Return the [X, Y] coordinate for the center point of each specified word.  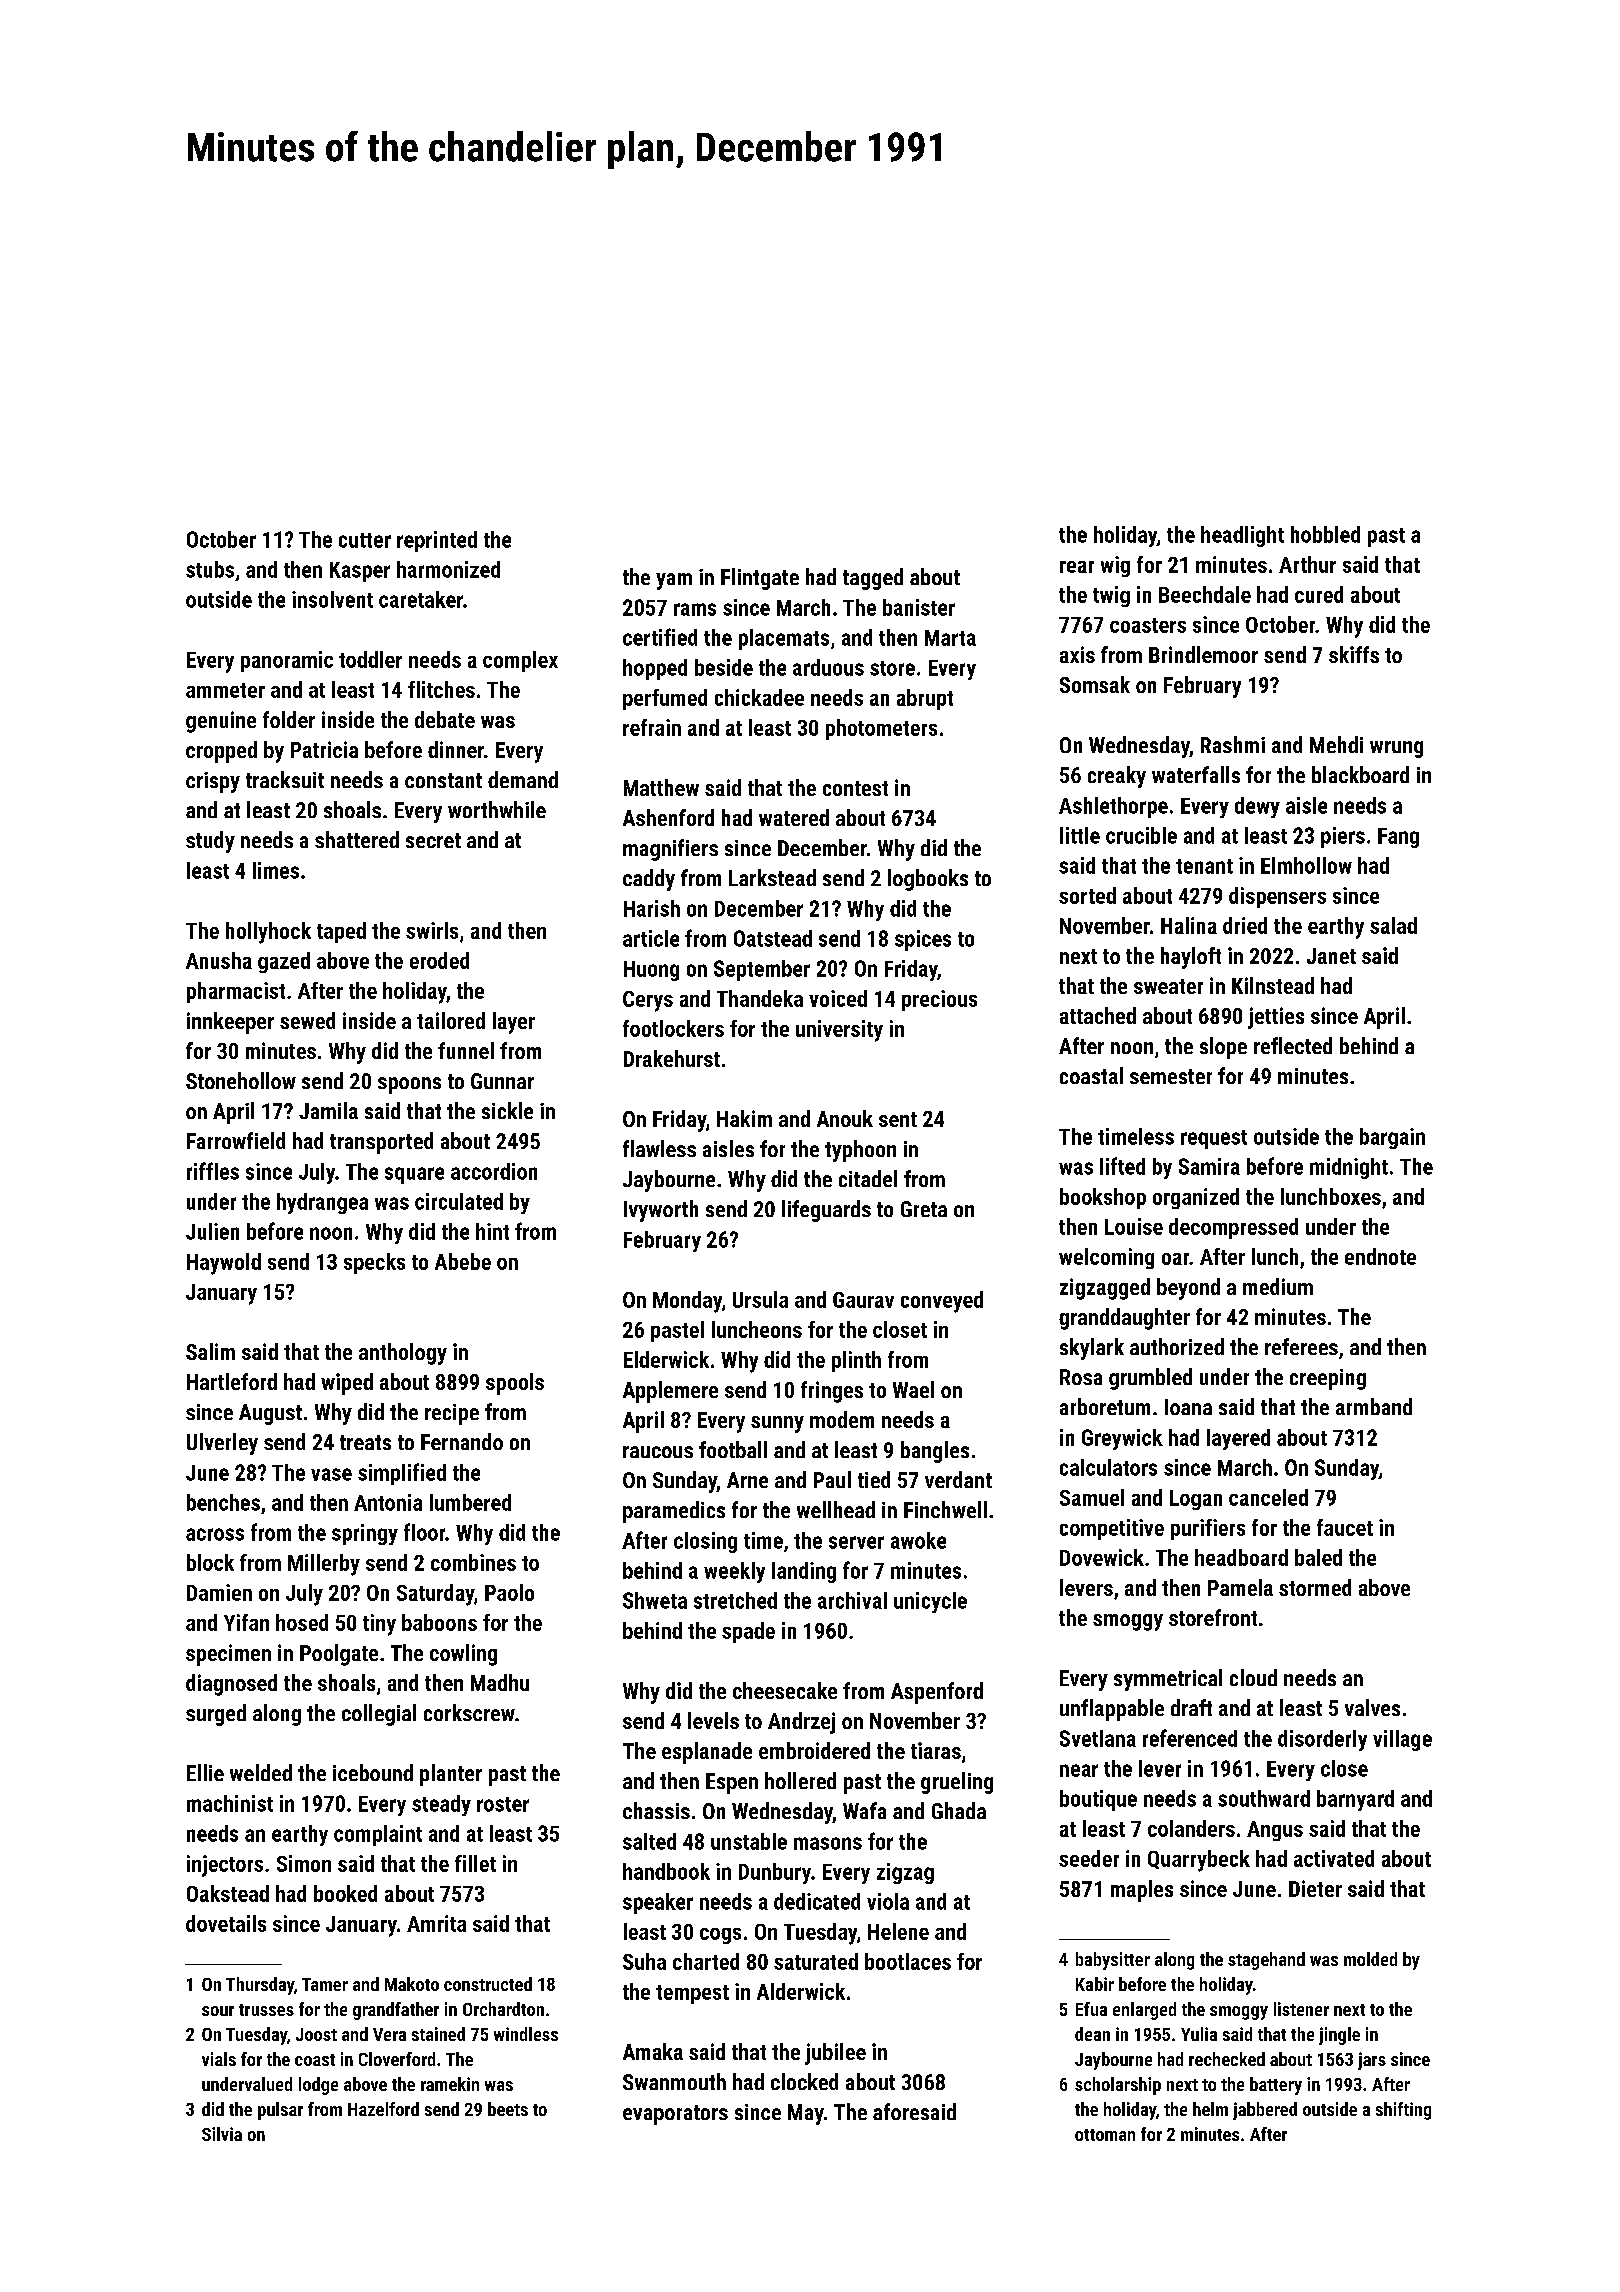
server [856, 1542]
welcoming [1106, 1258]
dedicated [817, 1901]
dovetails [226, 1923]
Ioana [1188, 1407]
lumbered [470, 1502]
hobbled [1325, 534]
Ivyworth [661, 1211]
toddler [370, 659]
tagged [873, 579]
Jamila [328, 1110]
